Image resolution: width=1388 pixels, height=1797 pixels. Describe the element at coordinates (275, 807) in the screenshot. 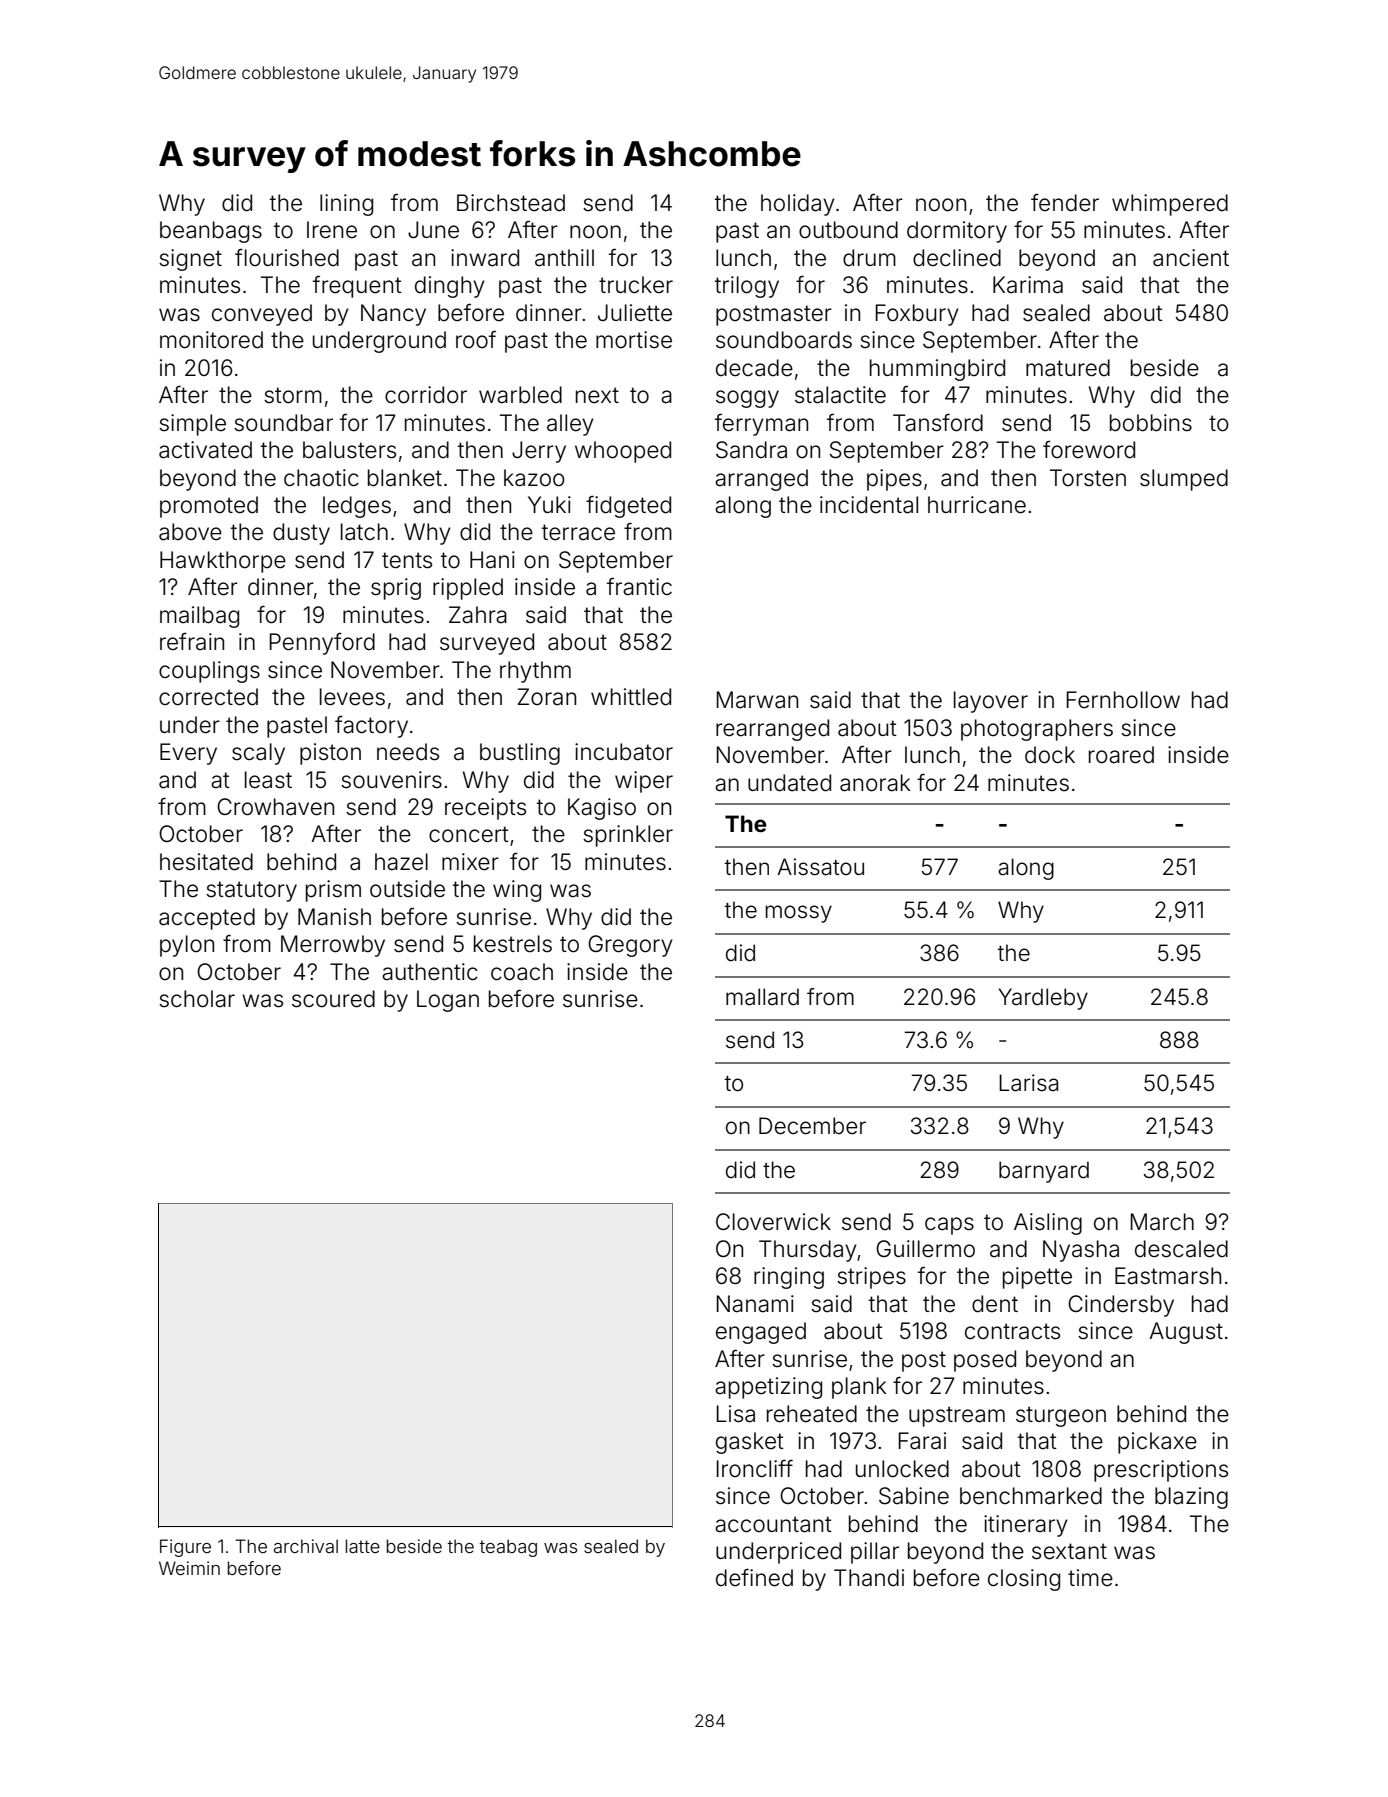

I see `Crowhaven` at that location.
